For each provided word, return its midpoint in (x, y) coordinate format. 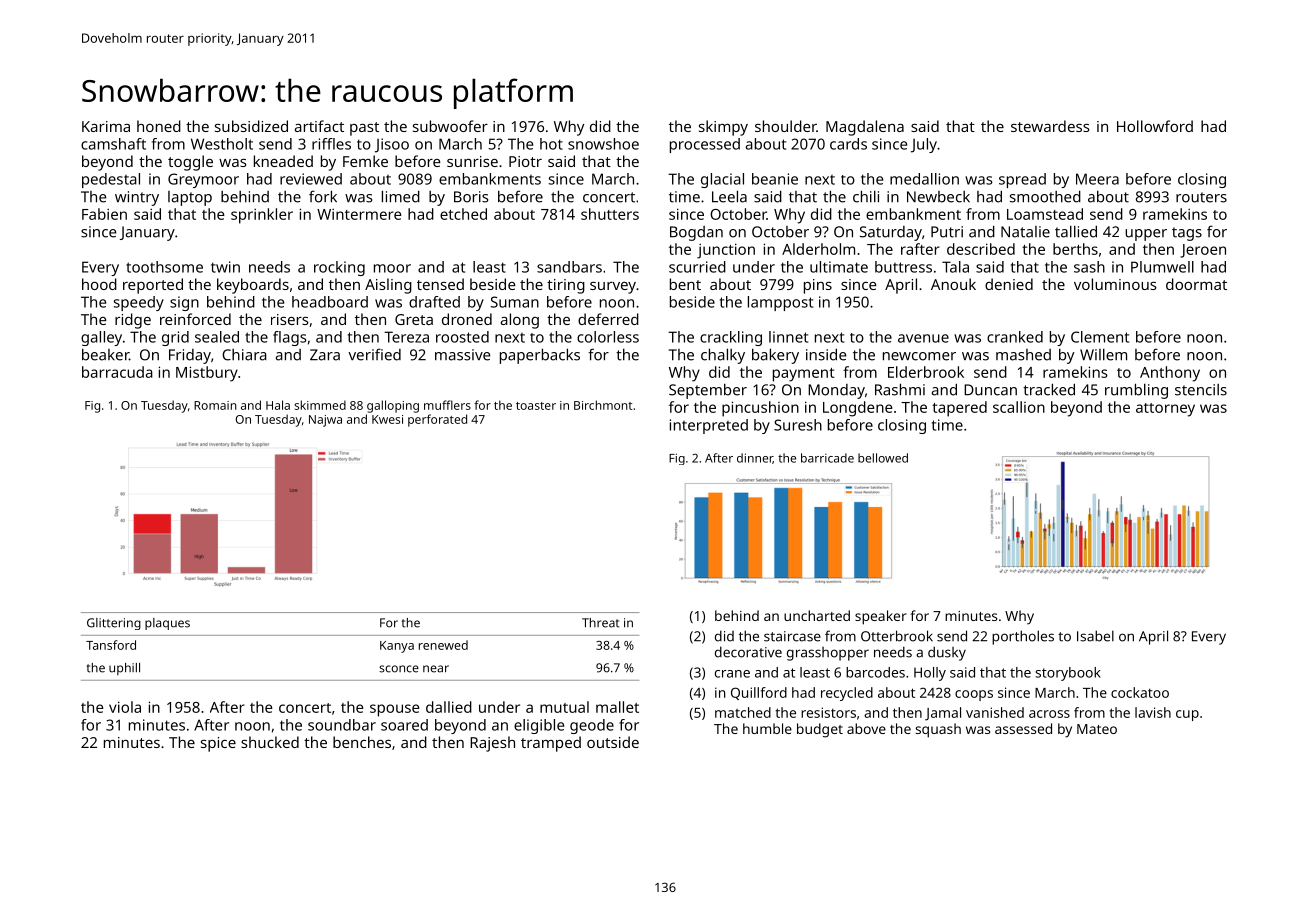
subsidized (251, 126)
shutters (610, 214)
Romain (215, 405)
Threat (601, 623)
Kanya (397, 647)
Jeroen (1203, 251)
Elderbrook (926, 372)
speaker (881, 617)
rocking (339, 268)
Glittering (114, 624)
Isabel (1095, 636)
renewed (443, 645)
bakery (775, 356)
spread (1022, 180)
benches (362, 742)
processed (705, 145)
